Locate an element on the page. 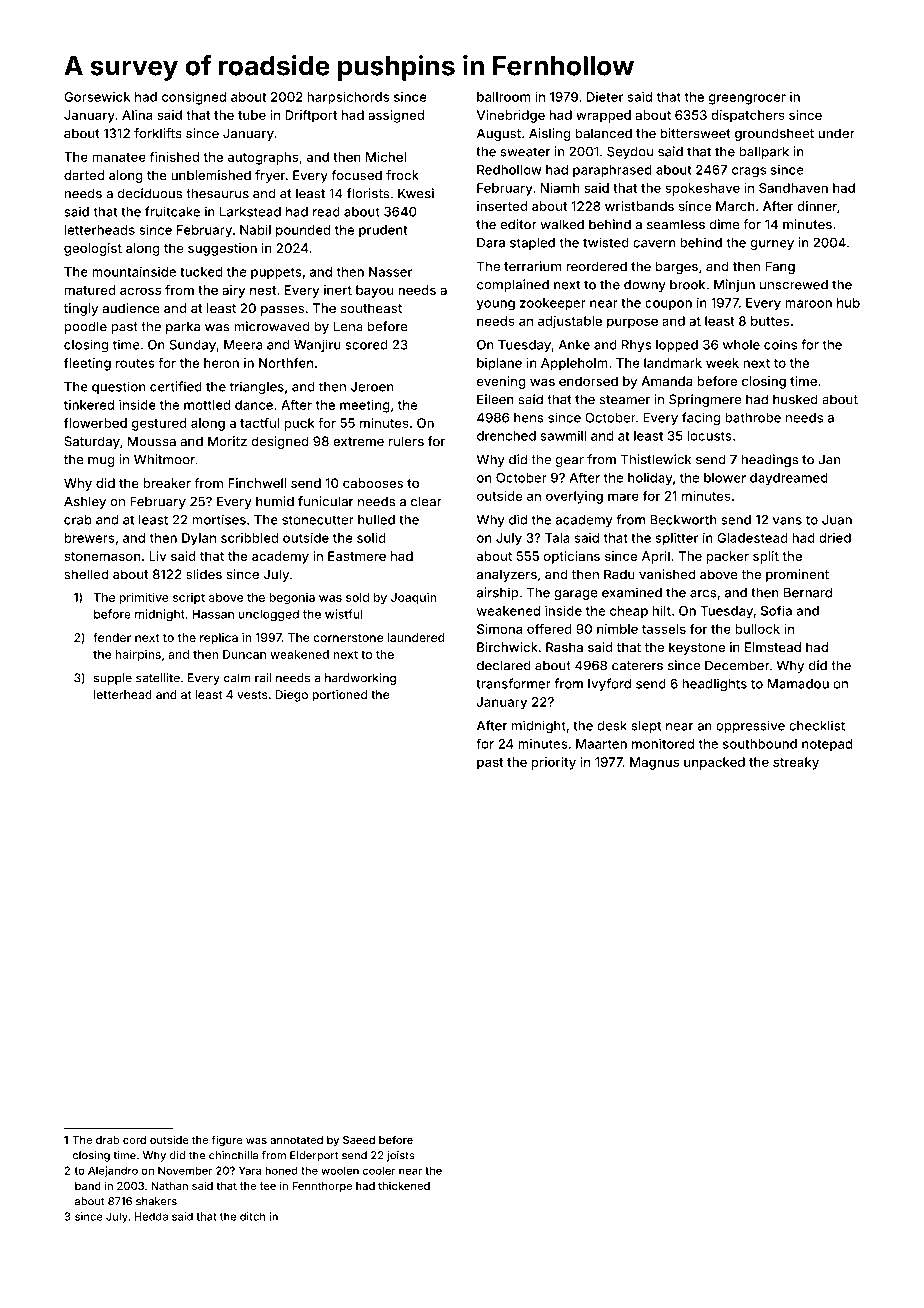 The image size is (924, 1308). greengrocer is located at coordinates (747, 99).
